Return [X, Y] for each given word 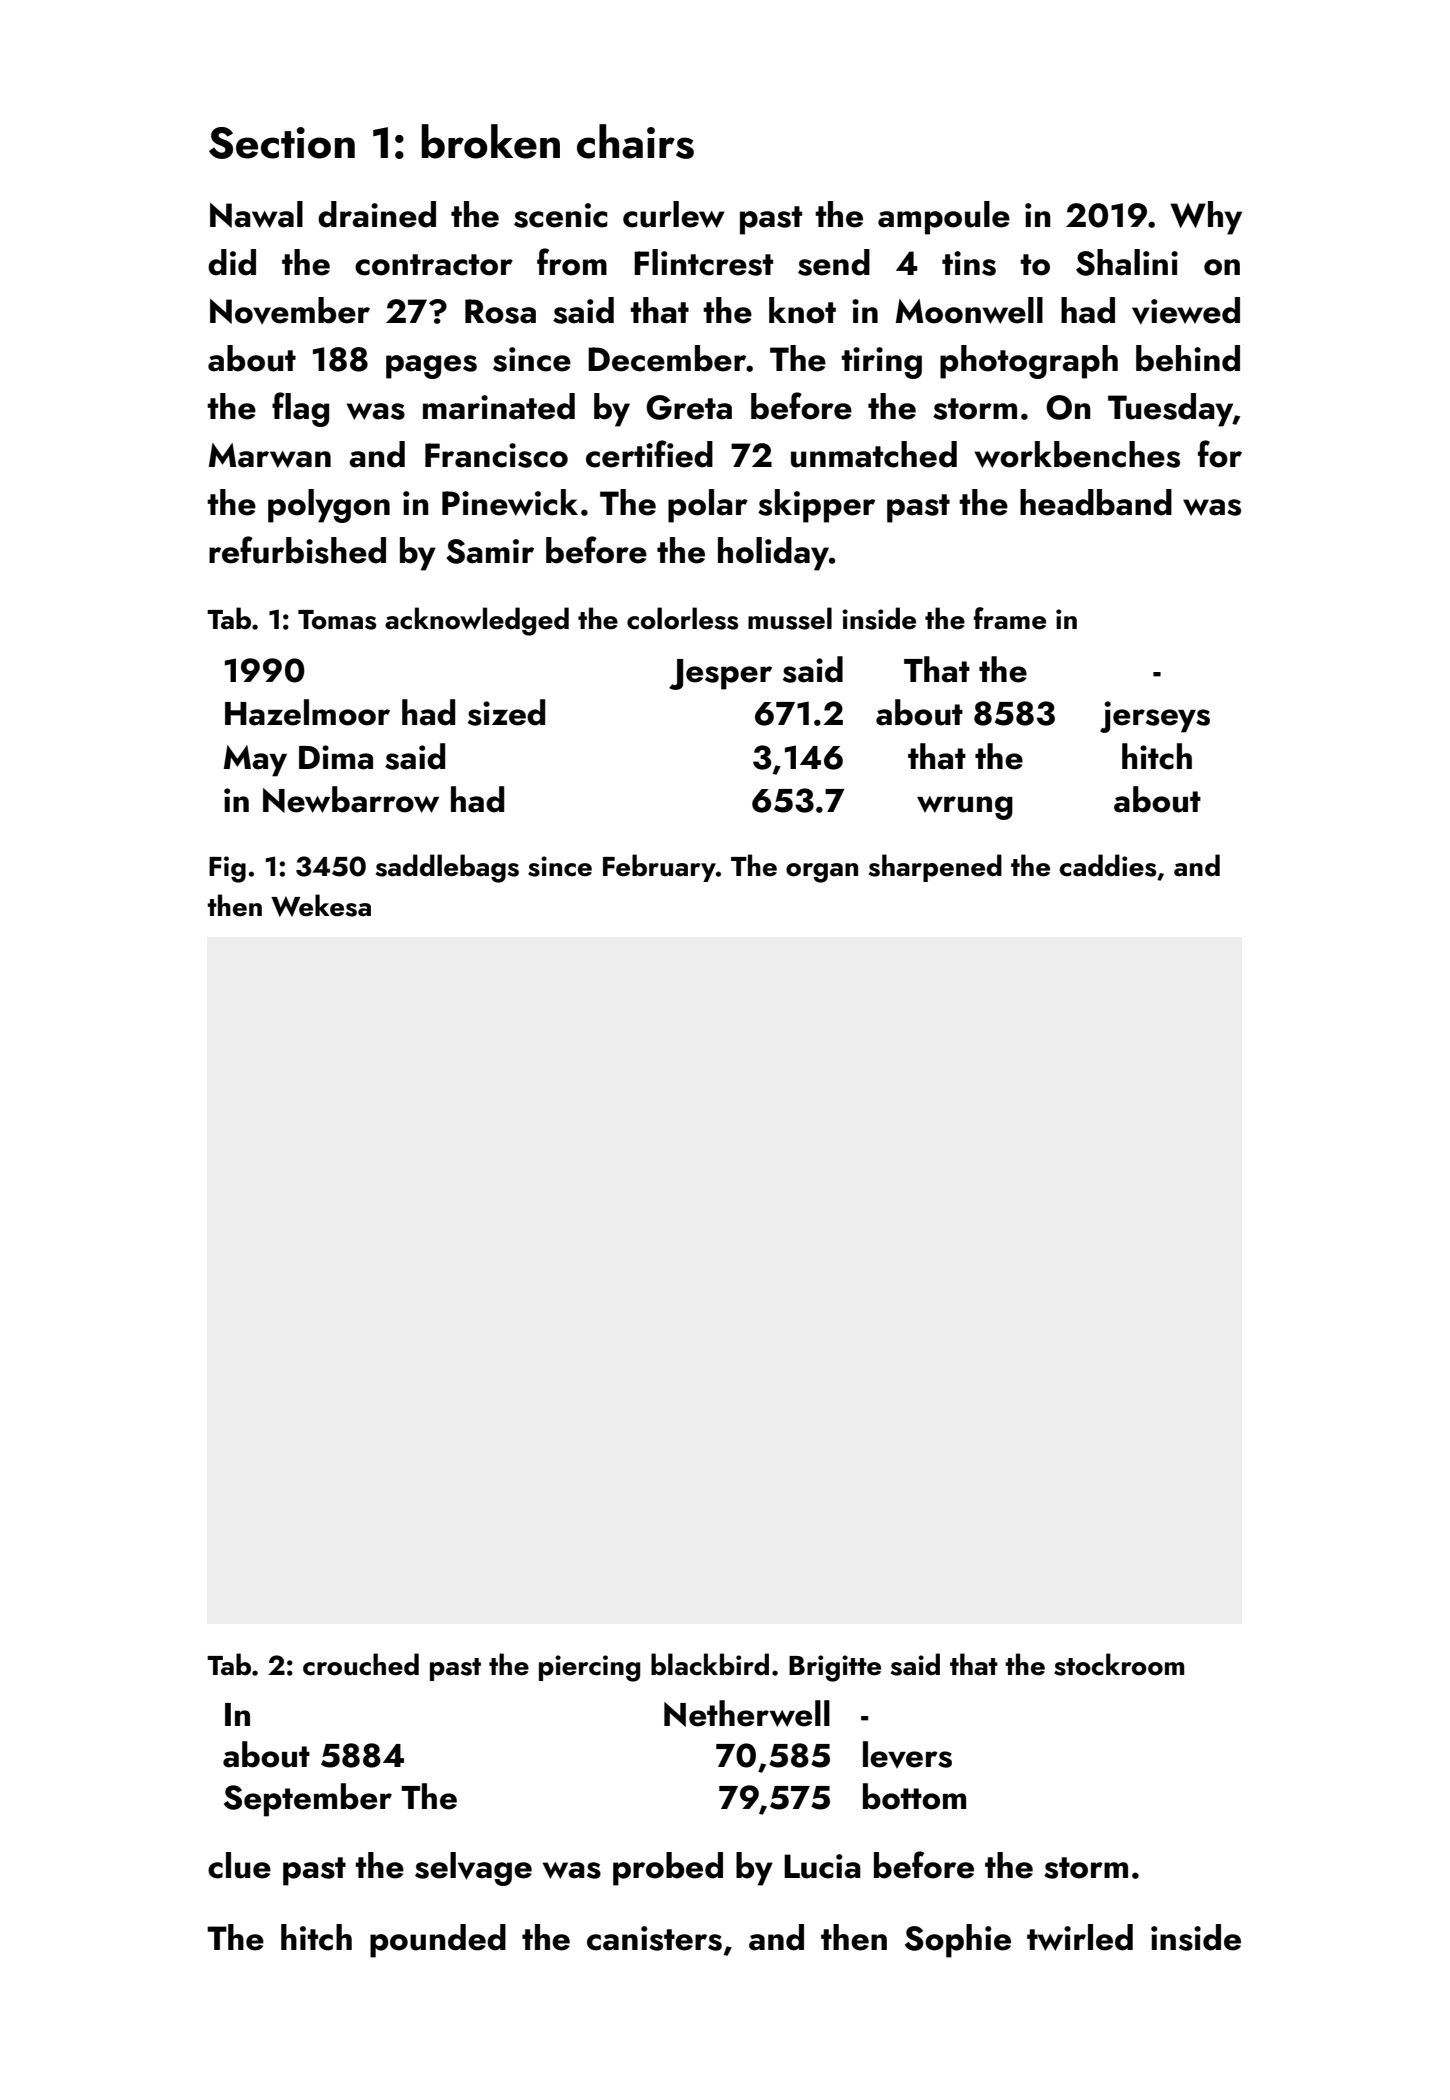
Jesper [720, 674]
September [308, 1800]
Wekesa [321, 905]
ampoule [944, 218]
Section [282, 143]
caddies [1107, 865]
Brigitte [835, 1668]
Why [1206, 218]
